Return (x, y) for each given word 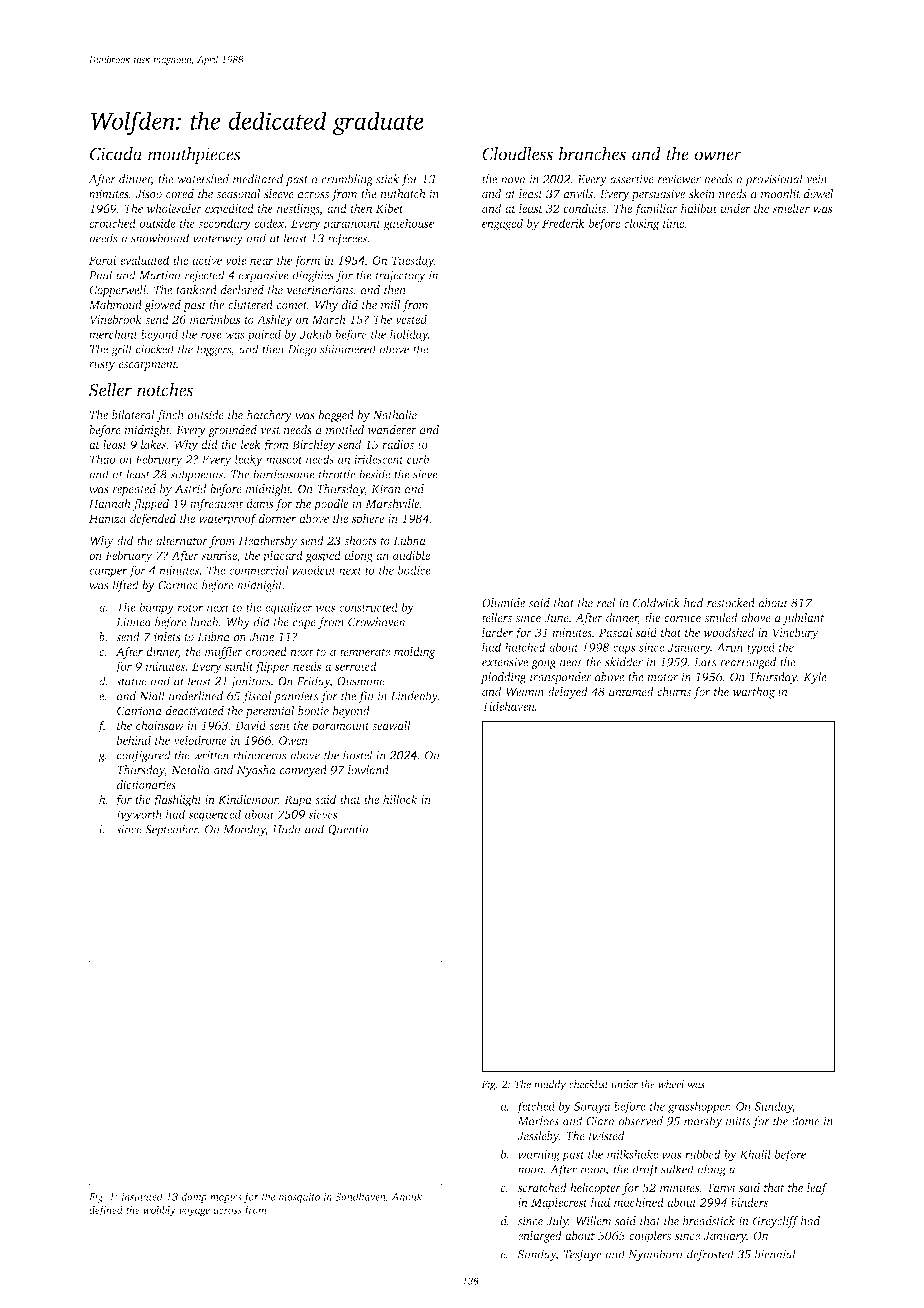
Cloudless (517, 154)
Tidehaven (508, 706)
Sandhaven (360, 1196)
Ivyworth (139, 815)
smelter (791, 208)
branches (592, 154)
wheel (671, 1084)
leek (251, 444)
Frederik (563, 223)
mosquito (299, 1198)
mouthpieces (194, 156)
